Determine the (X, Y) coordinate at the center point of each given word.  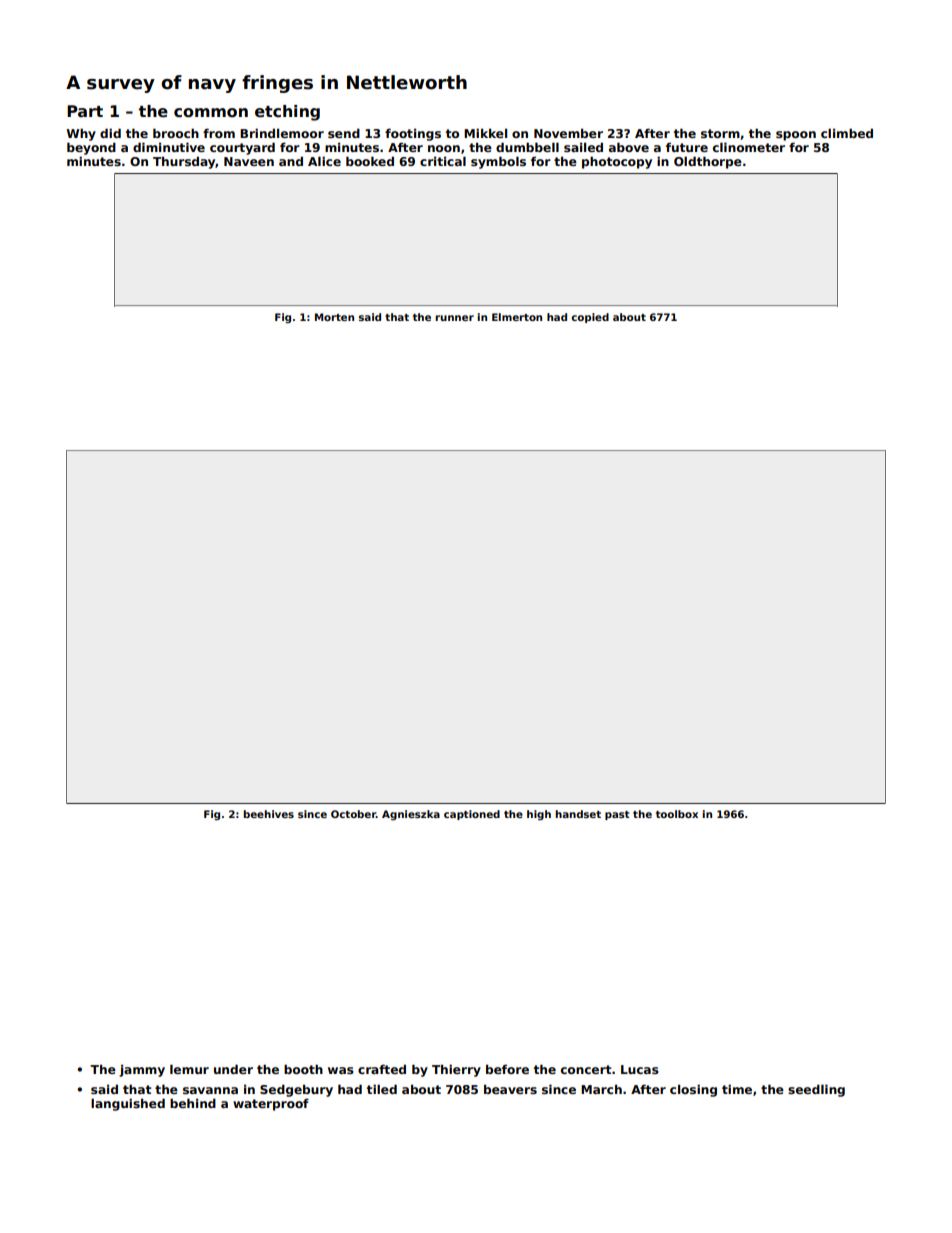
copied (590, 318)
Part (85, 111)
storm (720, 133)
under (233, 1069)
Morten (334, 317)
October (353, 814)
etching (287, 113)
